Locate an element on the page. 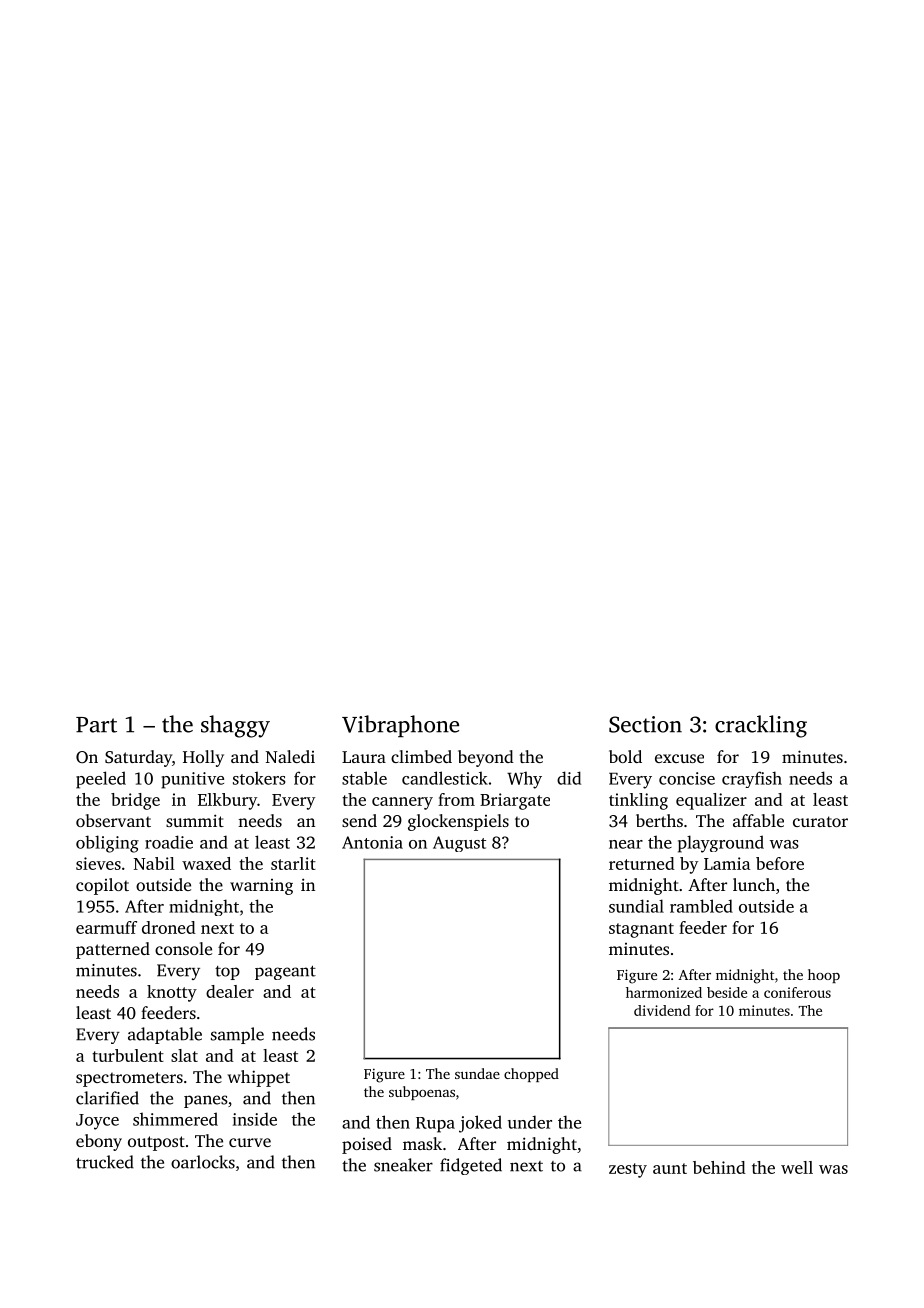 The height and width of the document is (1308, 924). crackling is located at coordinates (761, 726).
